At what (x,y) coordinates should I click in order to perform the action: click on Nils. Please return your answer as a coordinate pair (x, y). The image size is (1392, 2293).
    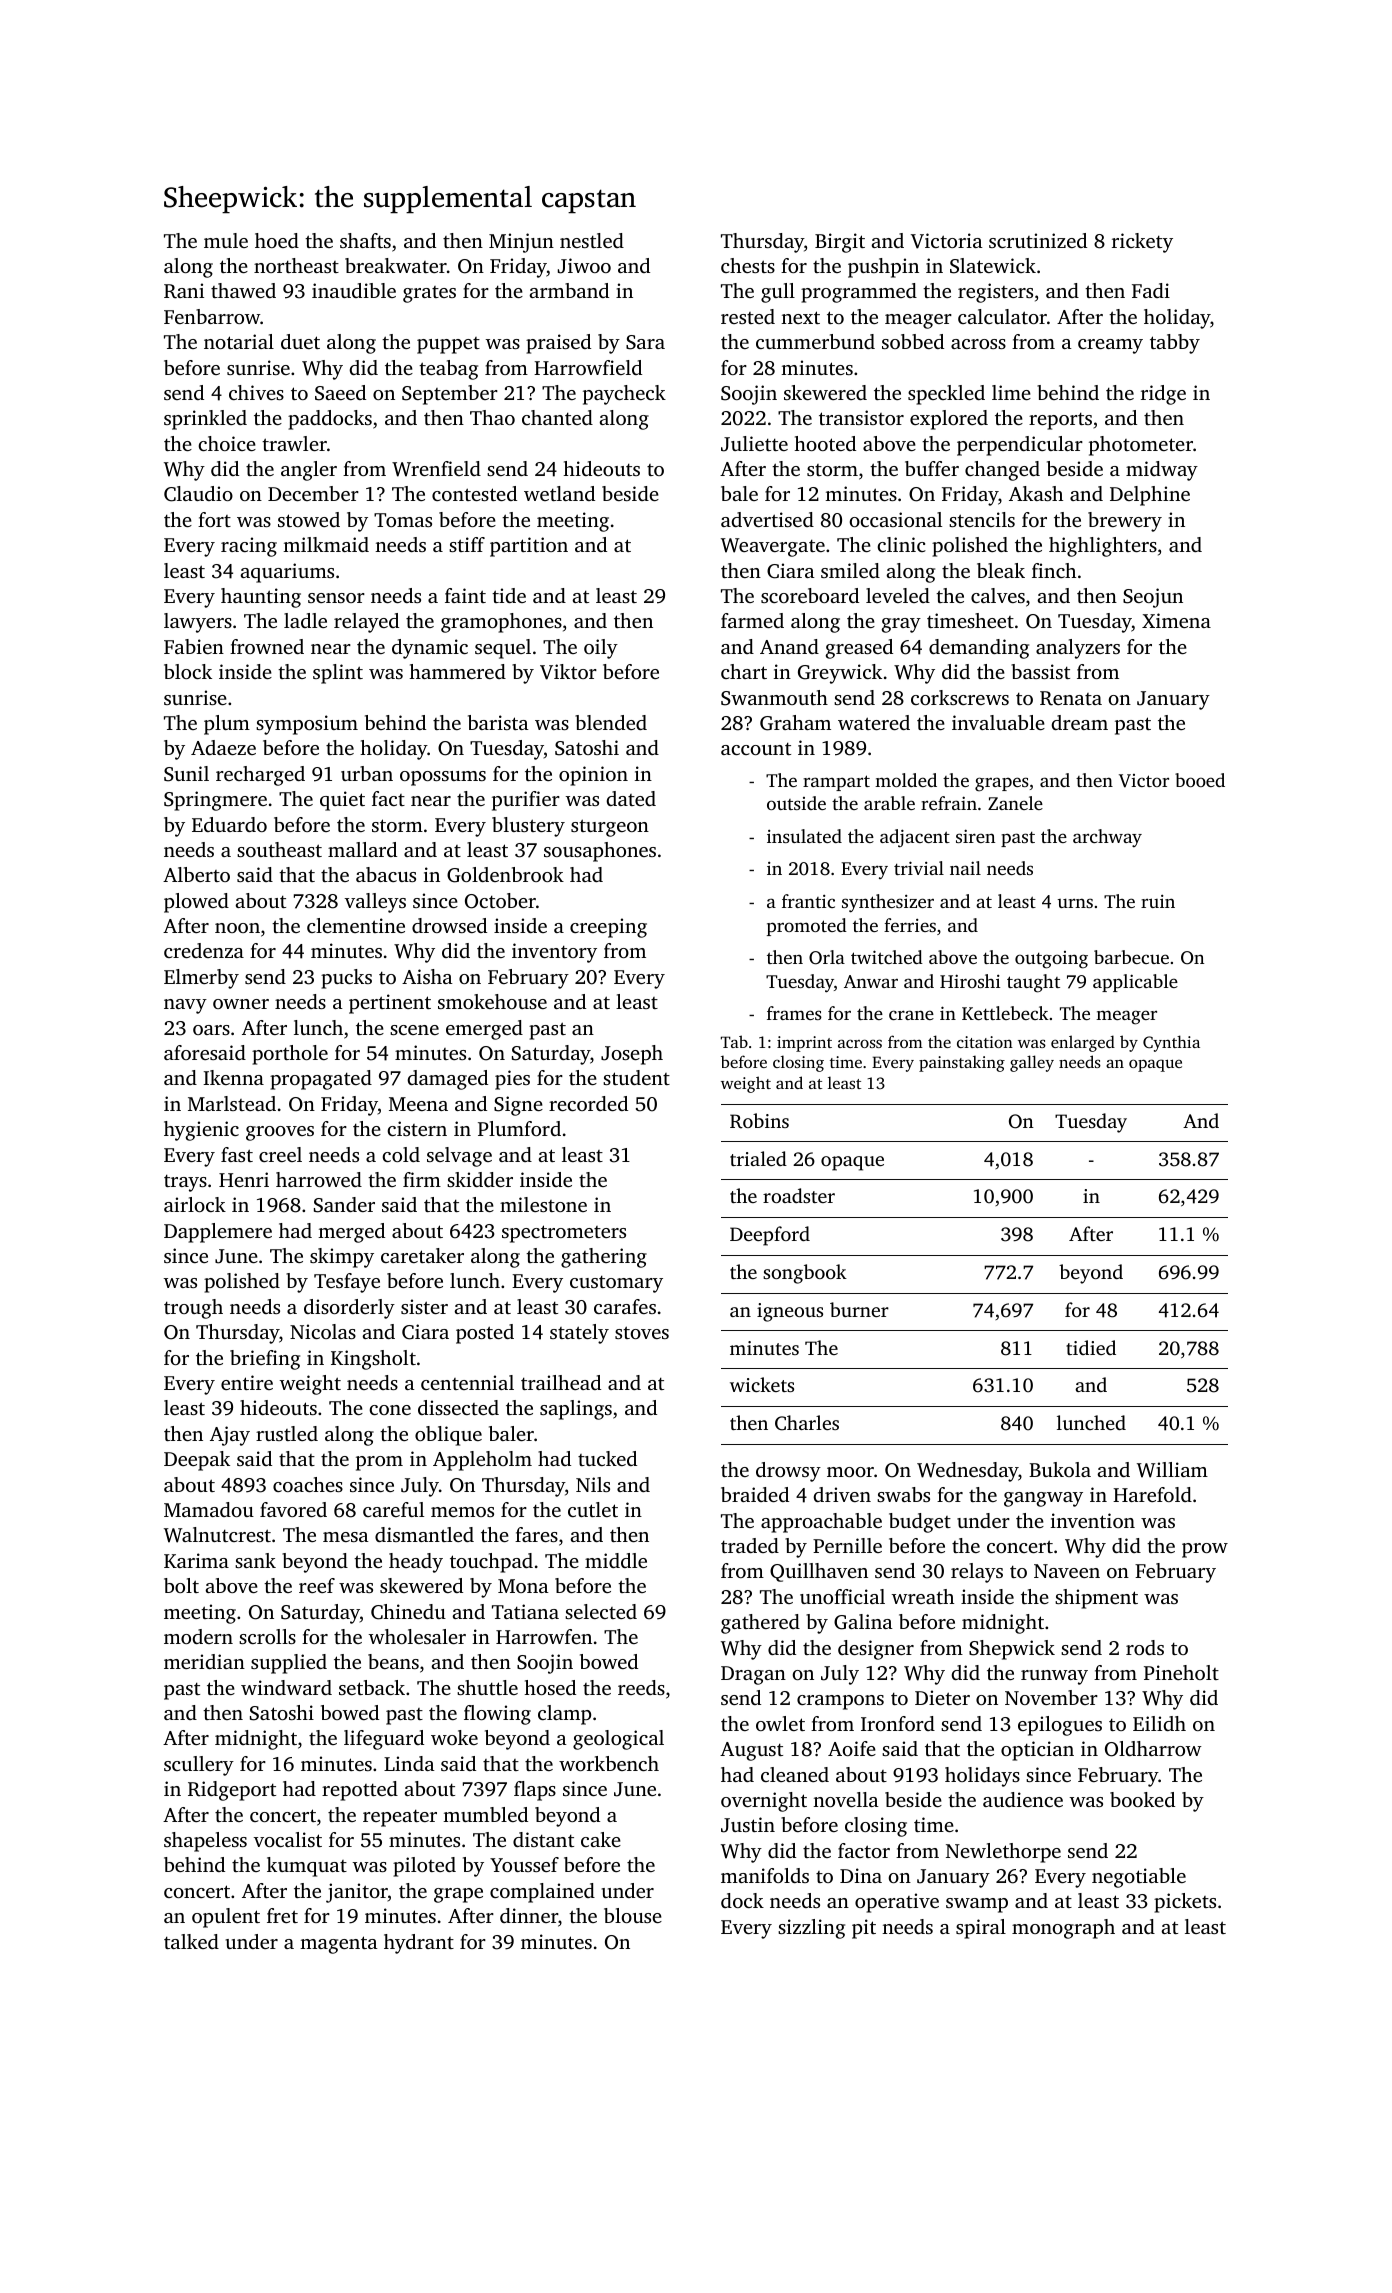
    Looking at the image, I should click on (593, 1484).
